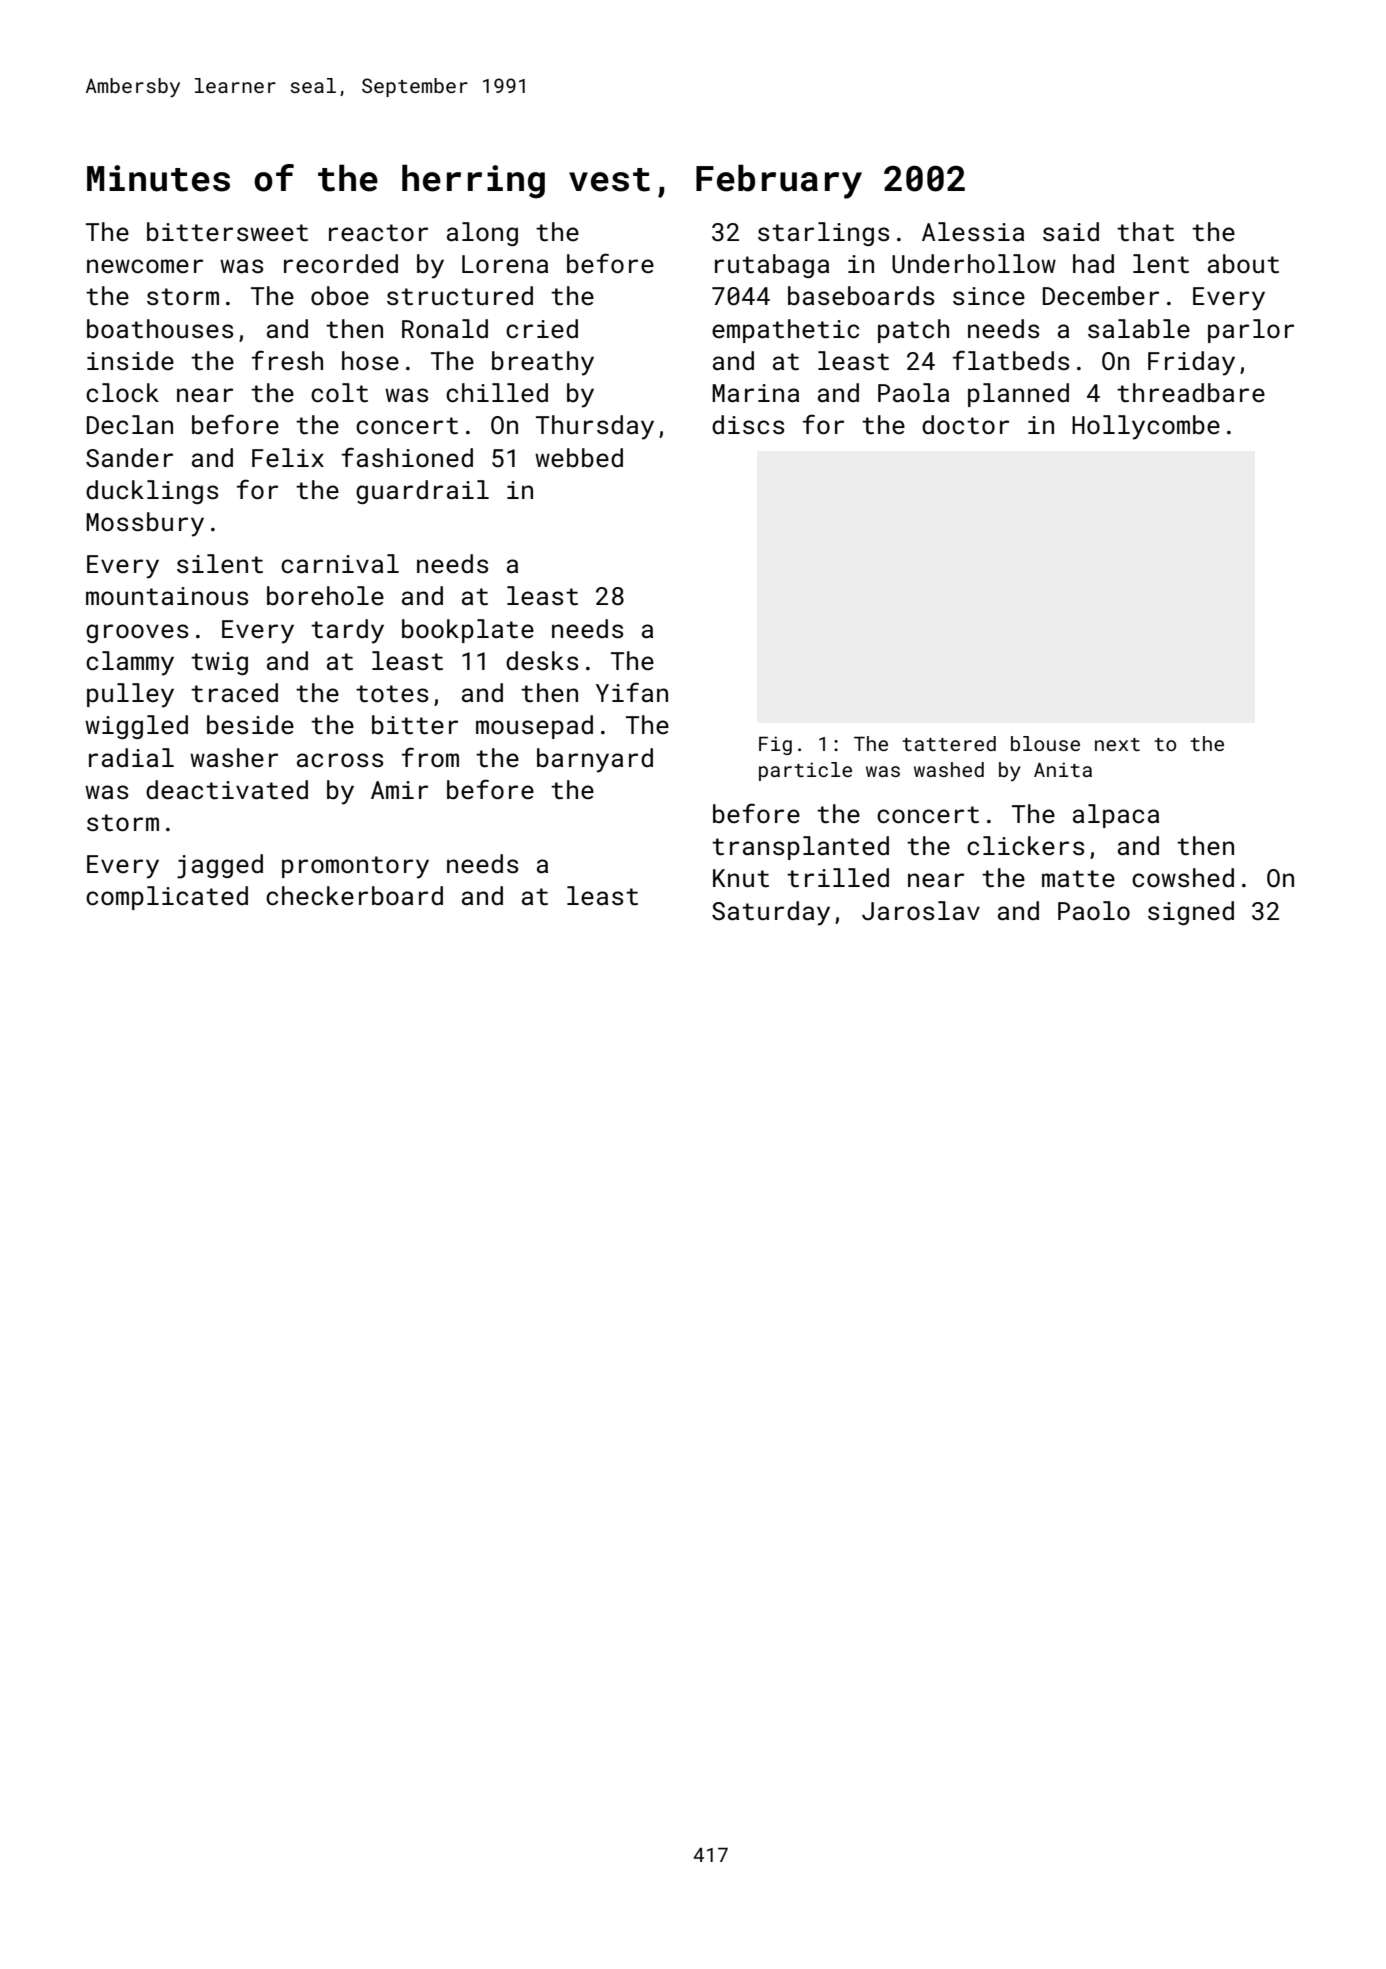 Image resolution: width=1386 pixels, height=1969 pixels. What do you see at coordinates (823, 234) in the screenshot?
I see `starlings` at bounding box center [823, 234].
